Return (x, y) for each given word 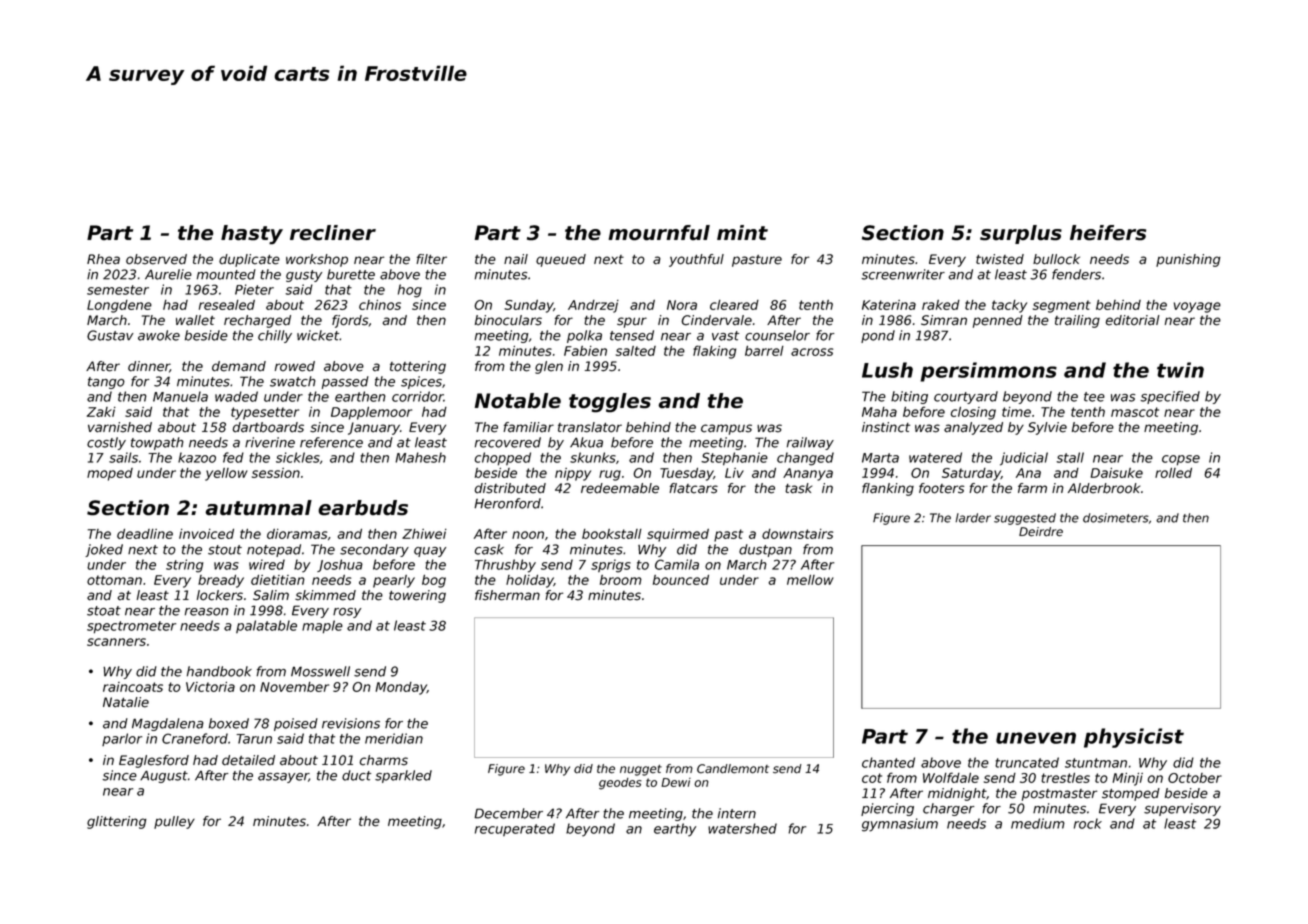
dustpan (765, 550)
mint (742, 232)
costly (106, 443)
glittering (117, 822)
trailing (1077, 321)
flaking (714, 352)
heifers (1108, 233)
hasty (252, 235)
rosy (347, 613)
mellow (810, 580)
